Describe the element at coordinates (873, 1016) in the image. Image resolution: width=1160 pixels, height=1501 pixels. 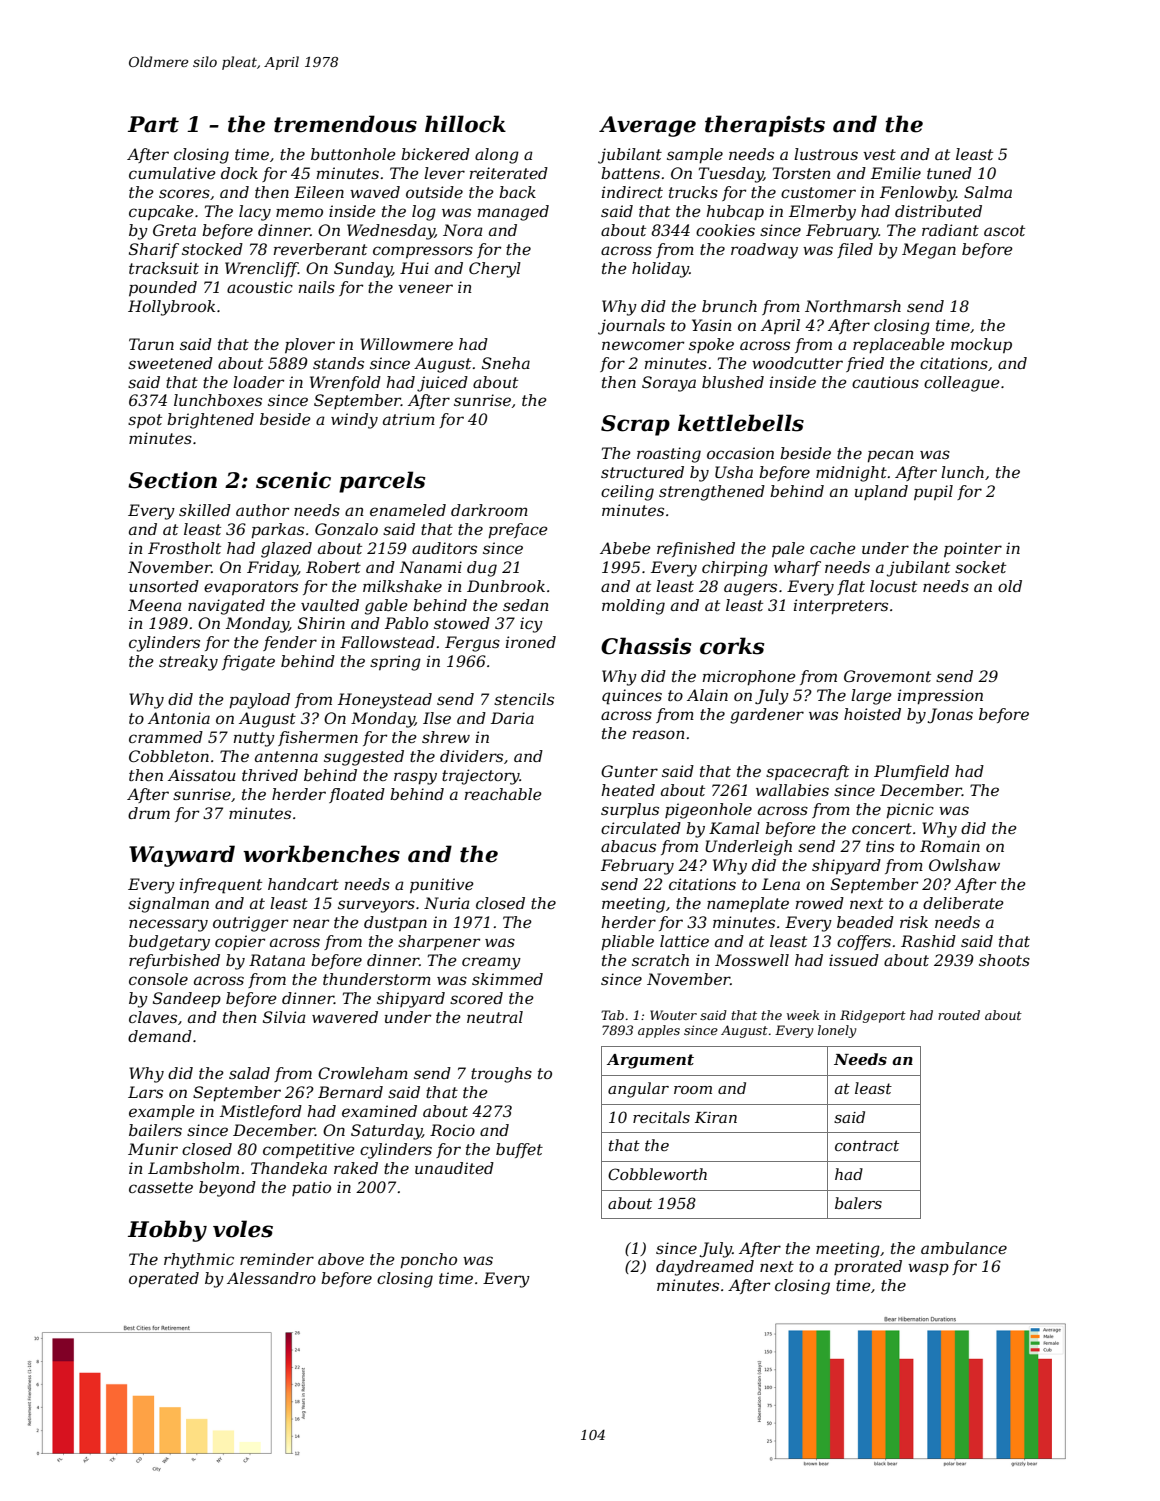
I see `Ridgeport` at that location.
